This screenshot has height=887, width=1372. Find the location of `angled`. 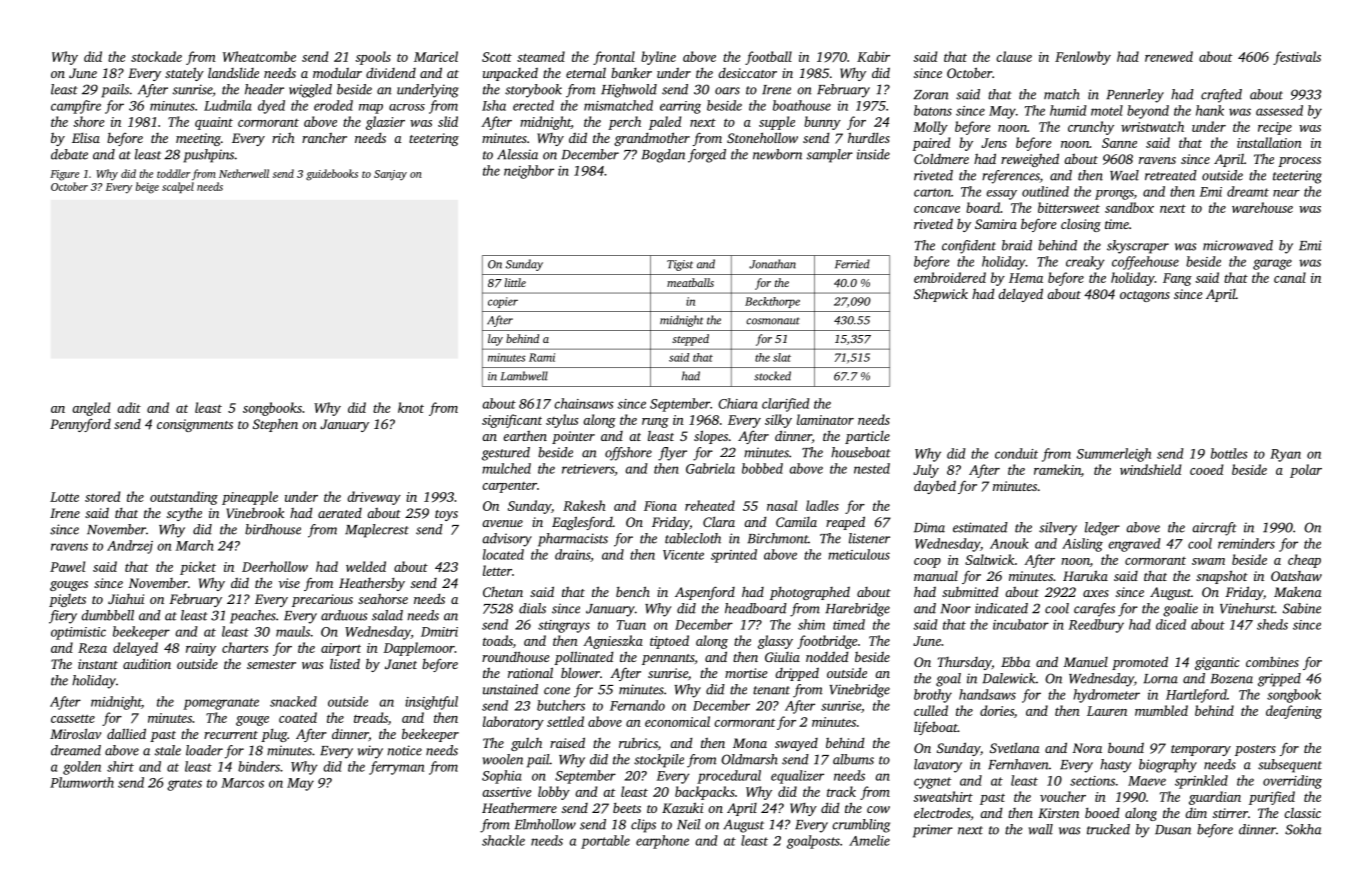

angled is located at coordinates (91, 409).
